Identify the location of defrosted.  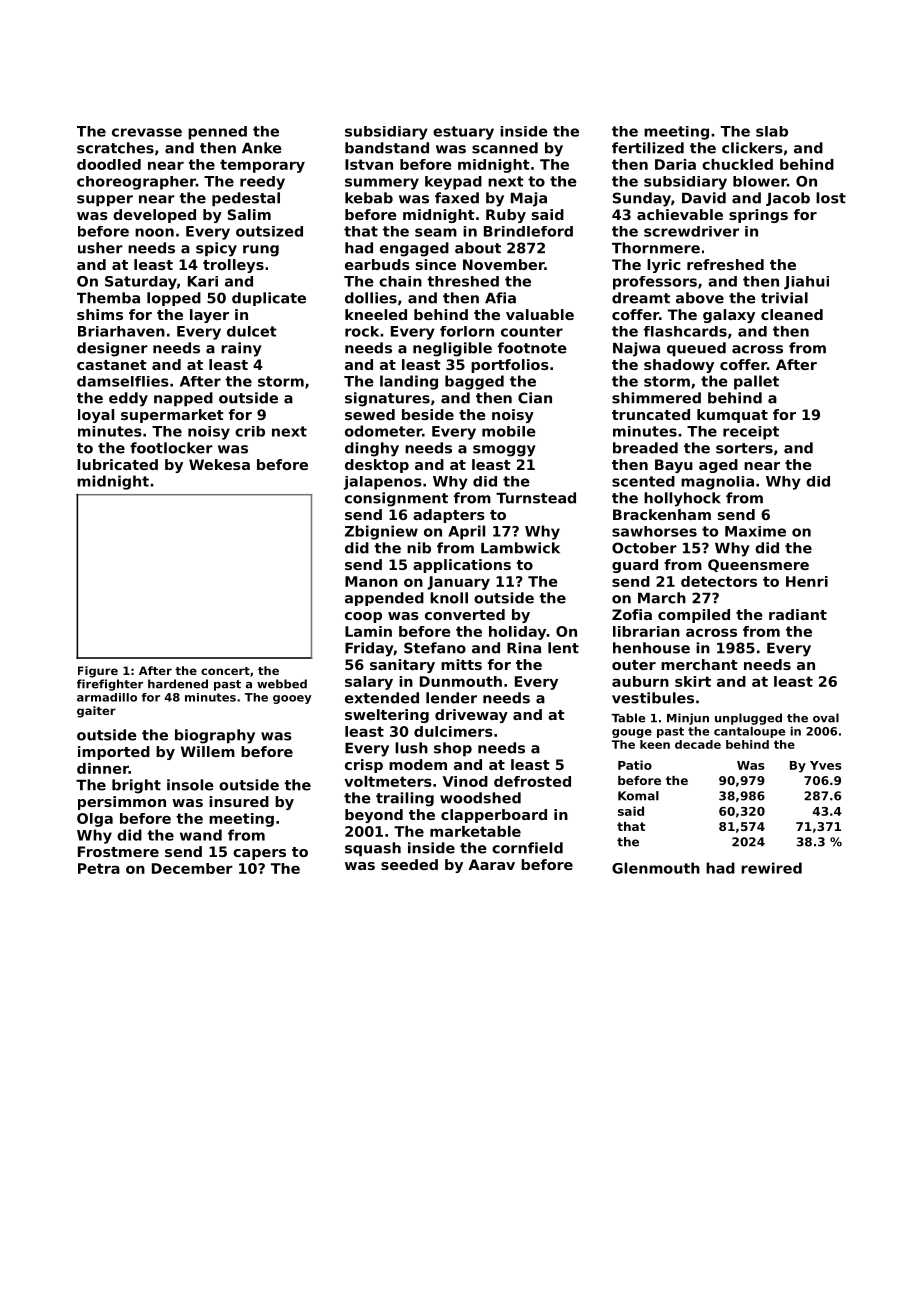
(532, 781).
